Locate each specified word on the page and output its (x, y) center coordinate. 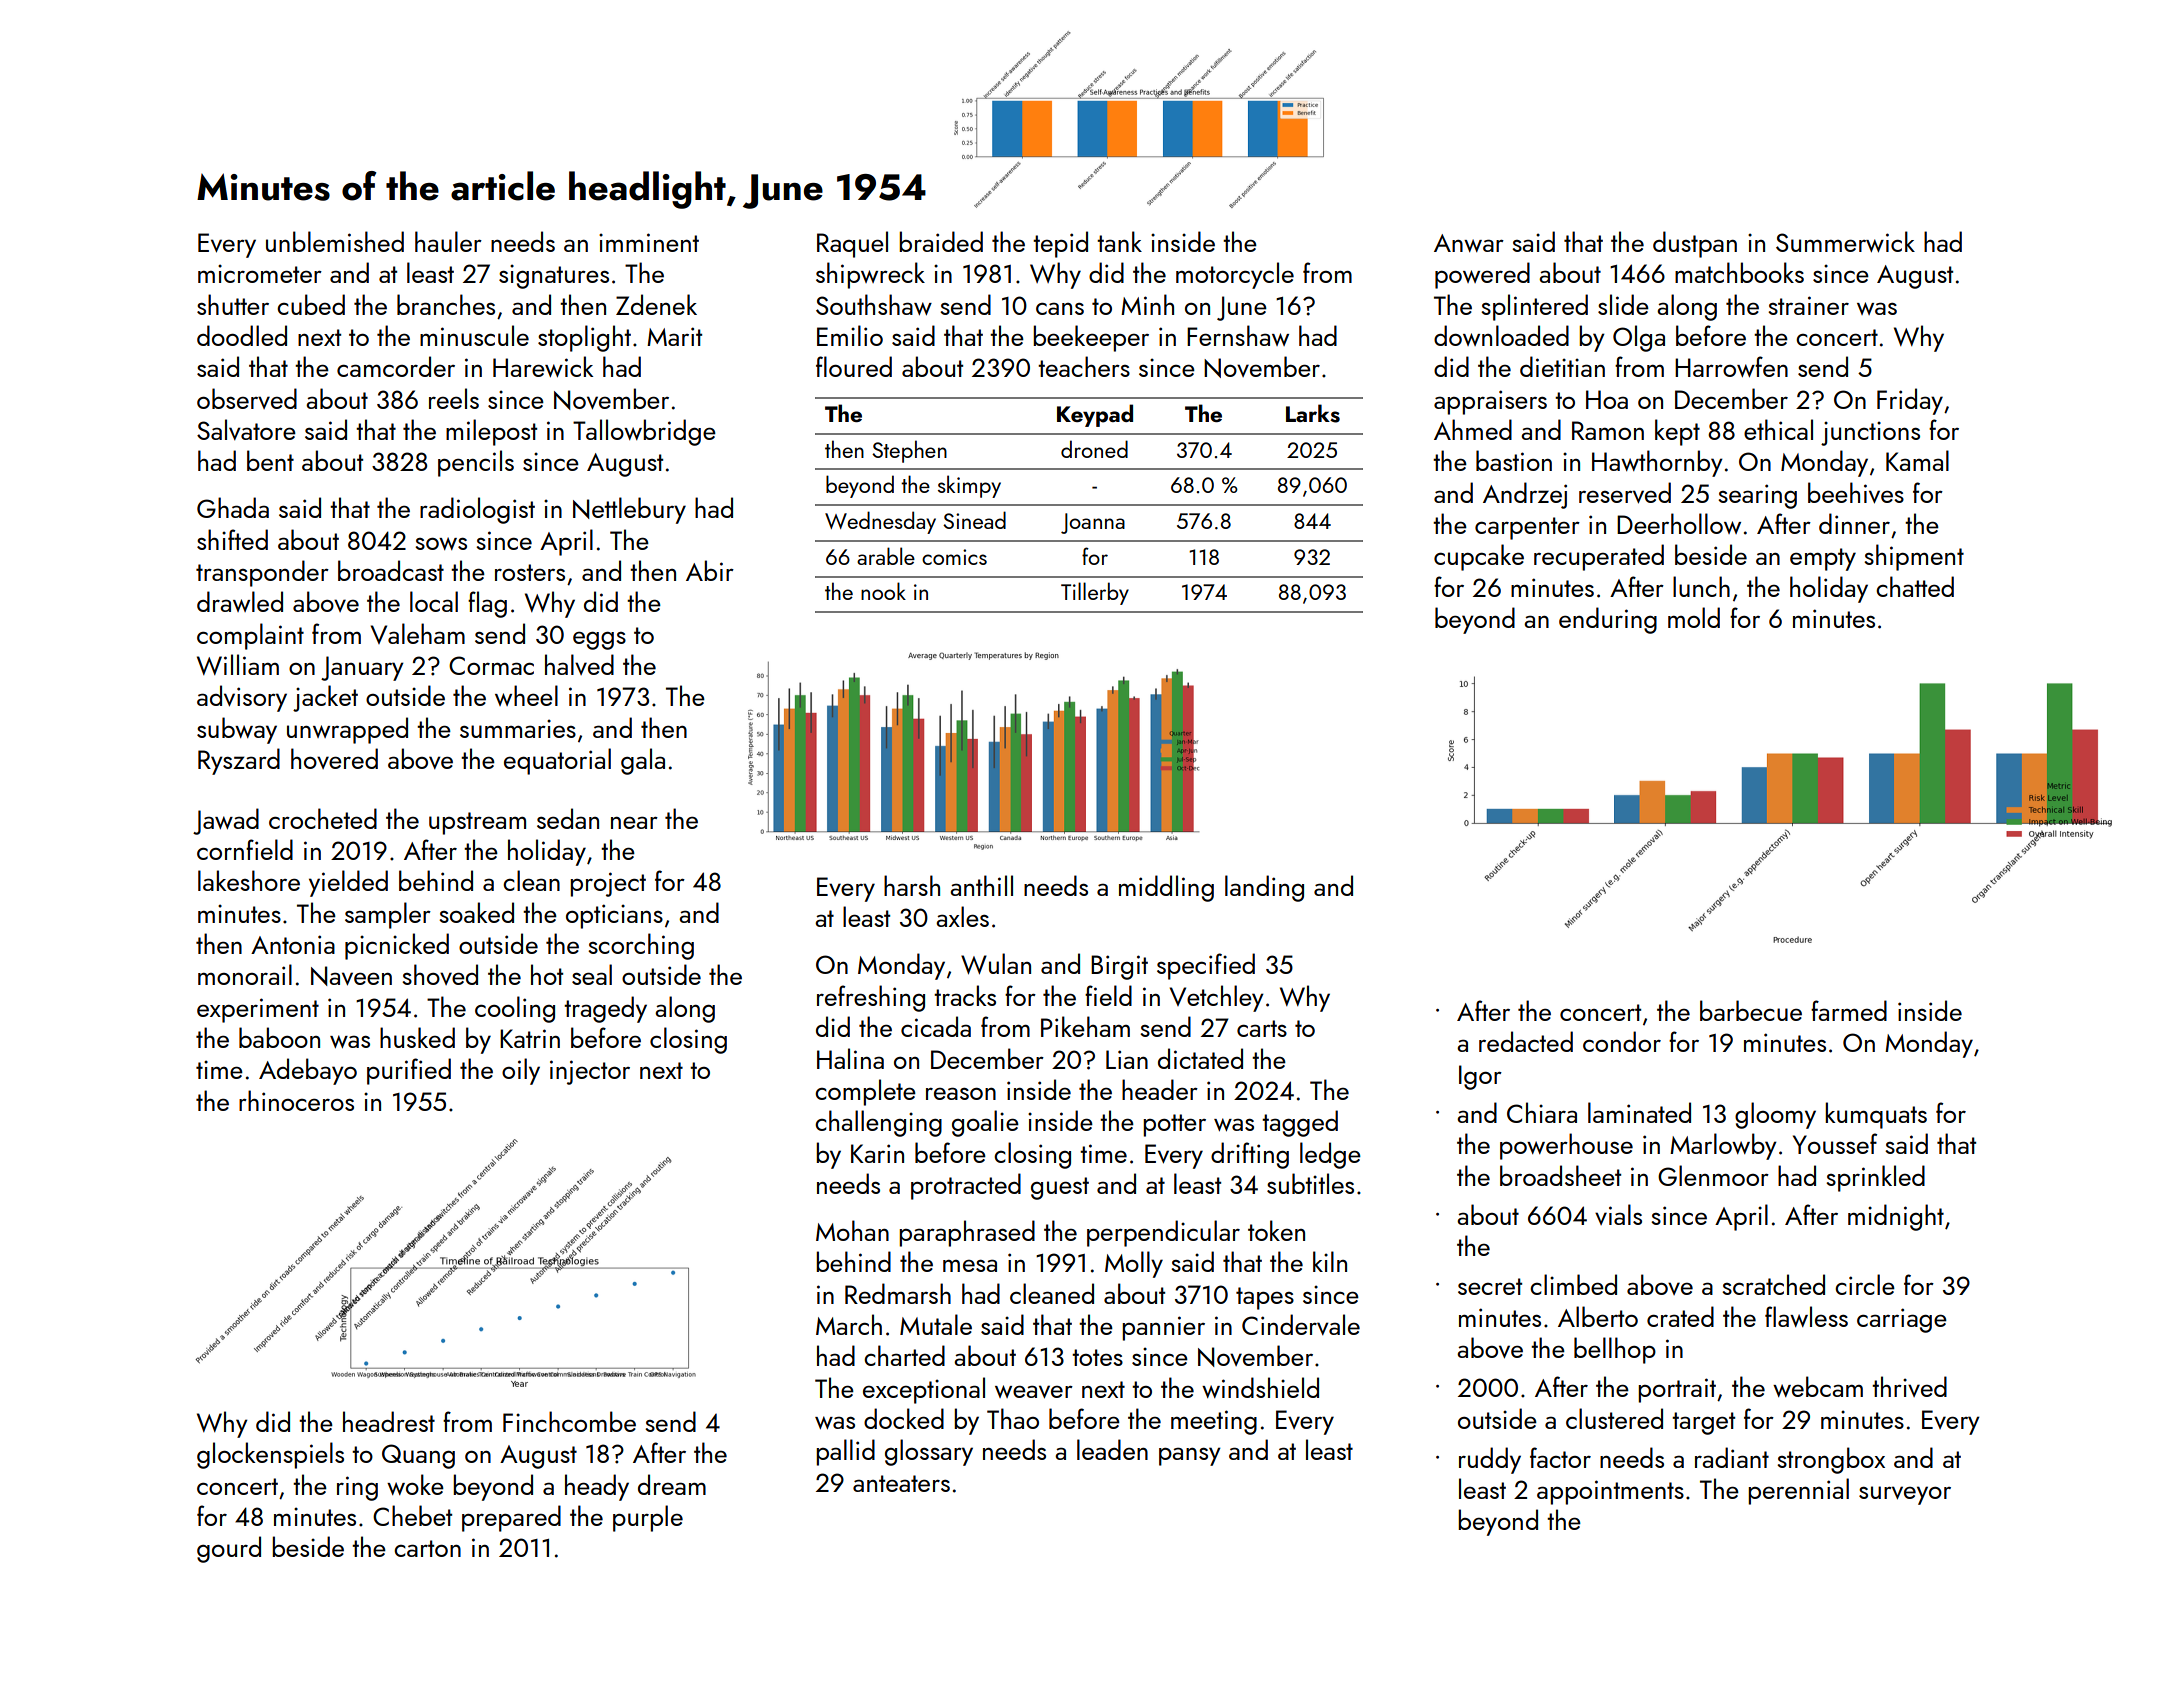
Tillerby (1095, 593)
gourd (229, 1549)
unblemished (335, 241)
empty (1823, 559)
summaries (518, 728)
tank (1119, 241)
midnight (1896, 1217)
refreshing (871, 998)
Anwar (1469, 243)
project (608, 884)
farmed (1849, 1010)
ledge (1330, 1155)
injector (590, 1072)
